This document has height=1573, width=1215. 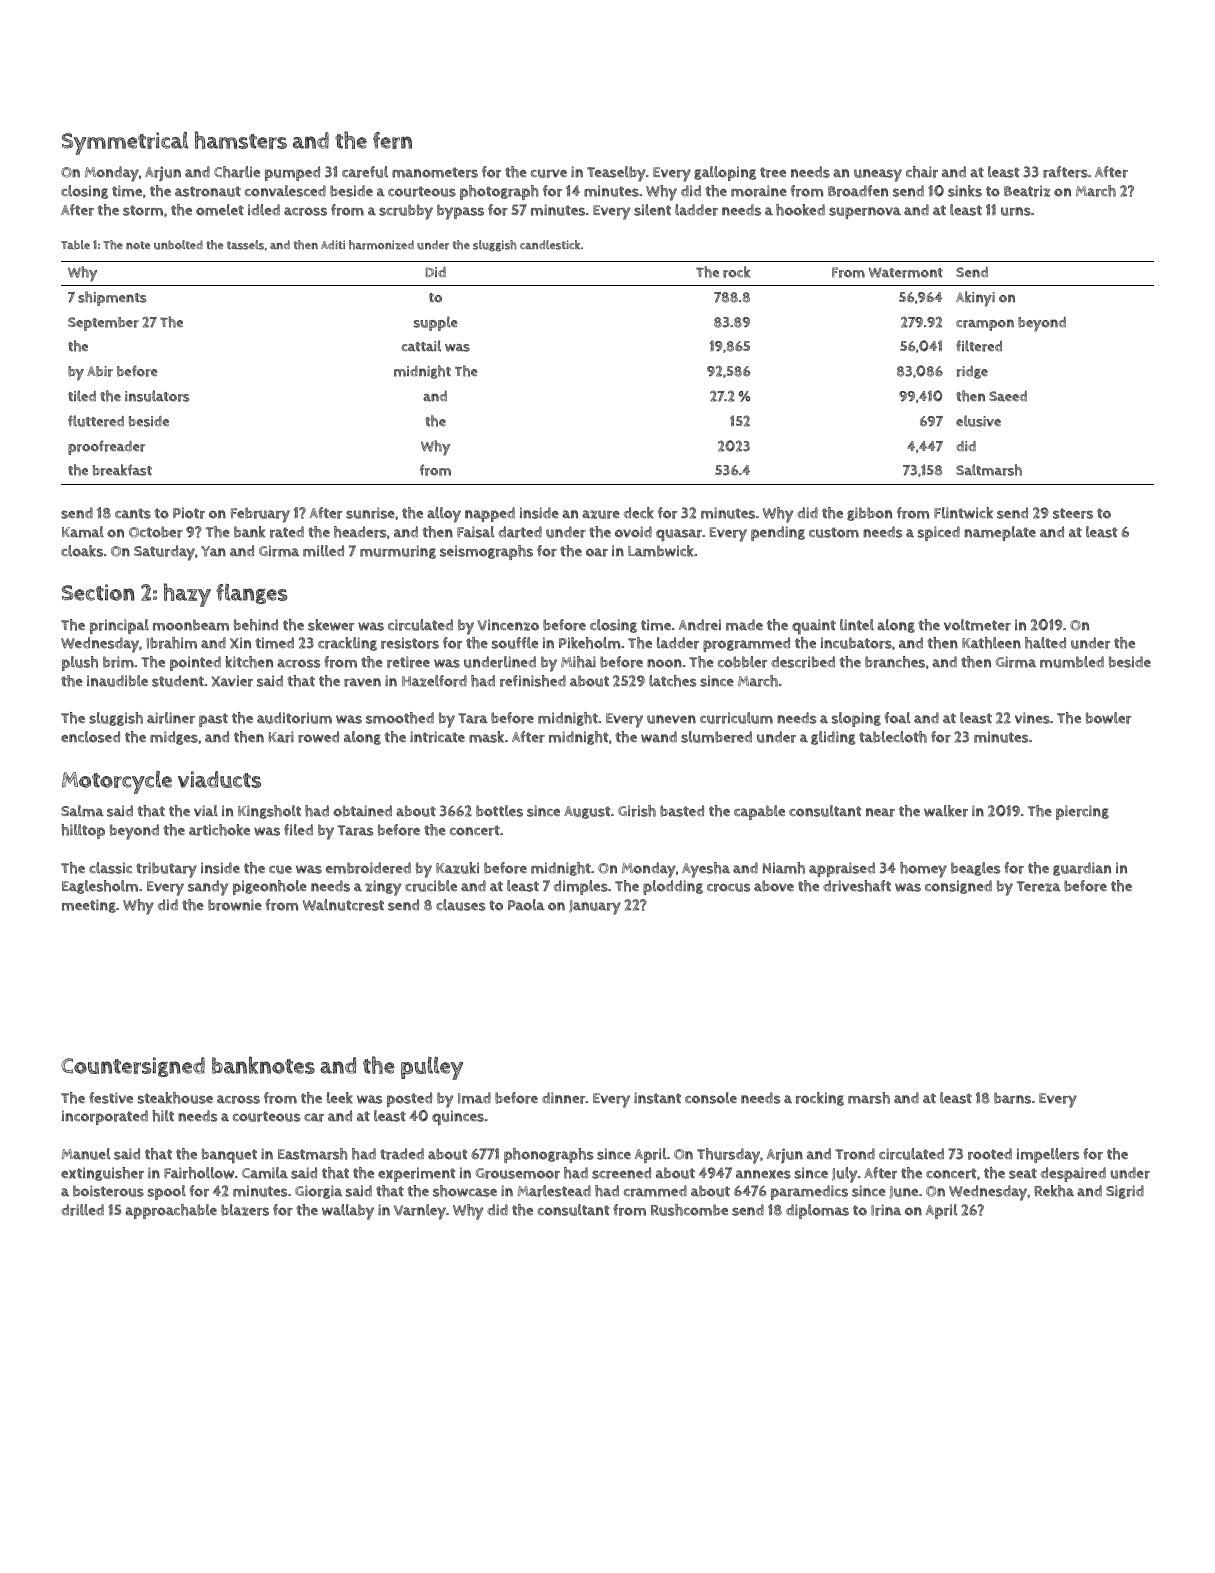 What do you see at coordinates (110, 868) in the document?
I see `classic` at bounding box center [110, 868].
